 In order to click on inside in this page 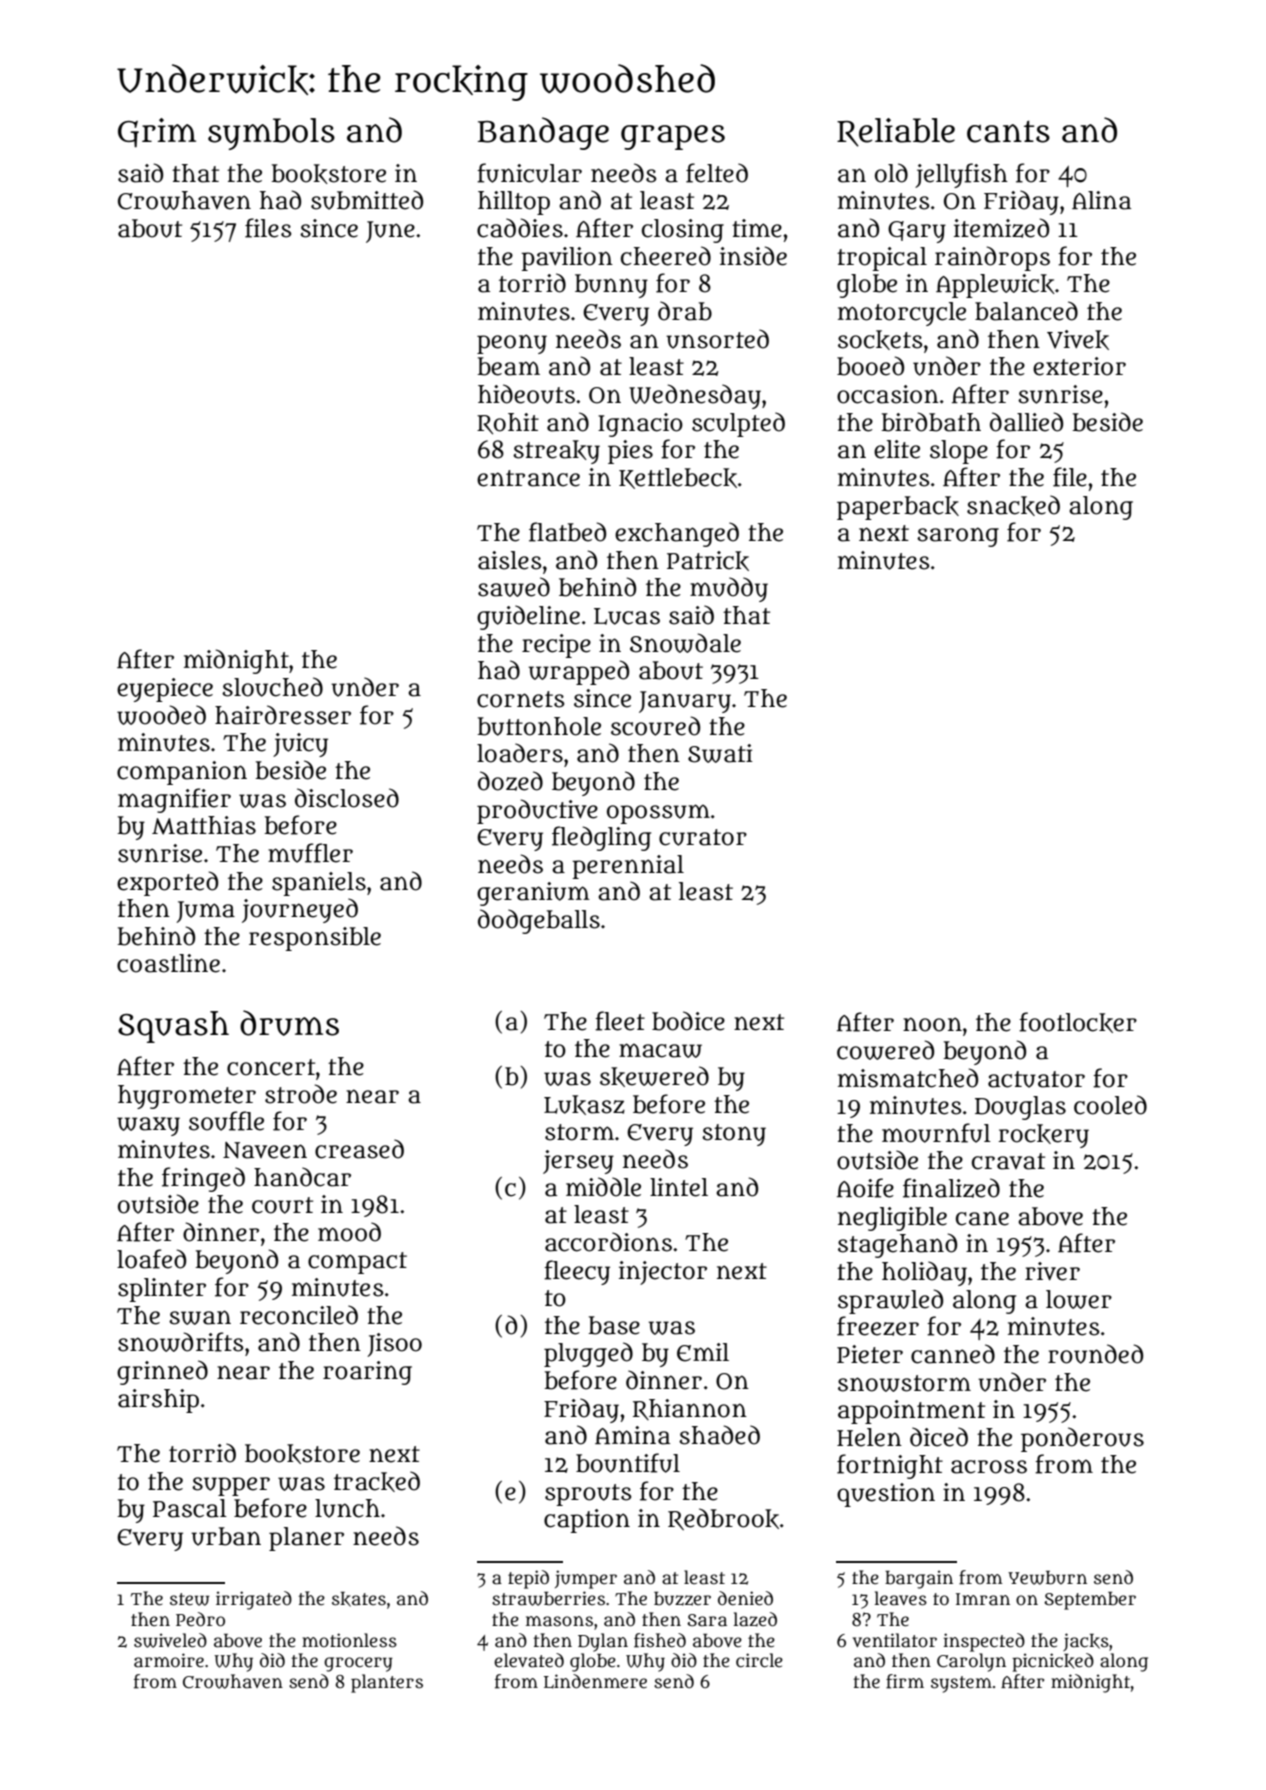, I will do `click(753, 256)`.
